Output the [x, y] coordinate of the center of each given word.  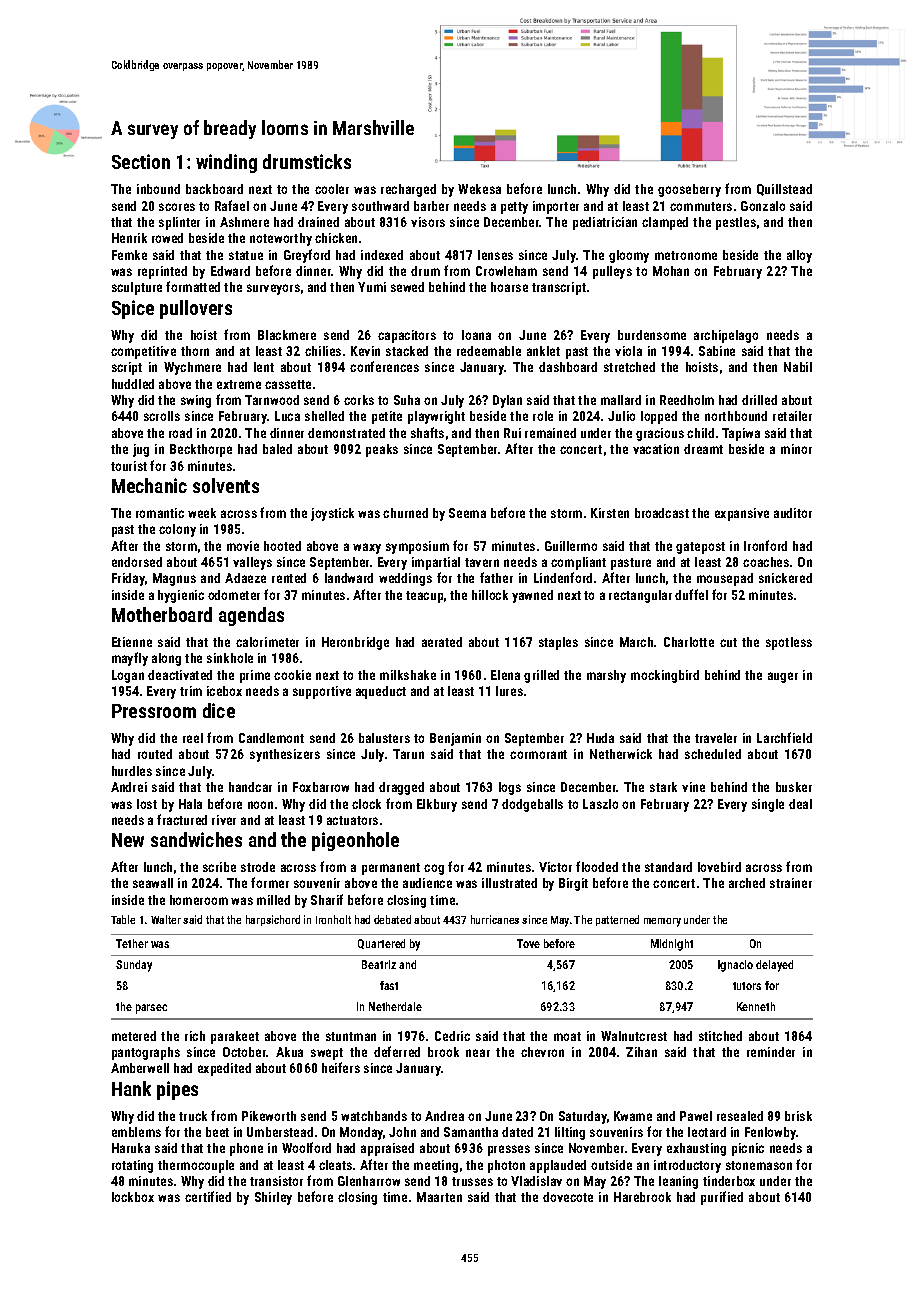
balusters [384, 738]
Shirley [273, 1198]
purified [722, 1198]
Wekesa [479, 189]
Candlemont [271, 738]
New [128, 840]
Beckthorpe [201, 450]
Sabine [717, 351]
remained [550, 433]
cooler [332, 189]
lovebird [719, 867]
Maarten [439, 1197]
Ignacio [735, 966]
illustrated [509, 883]
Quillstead [784, 190]
